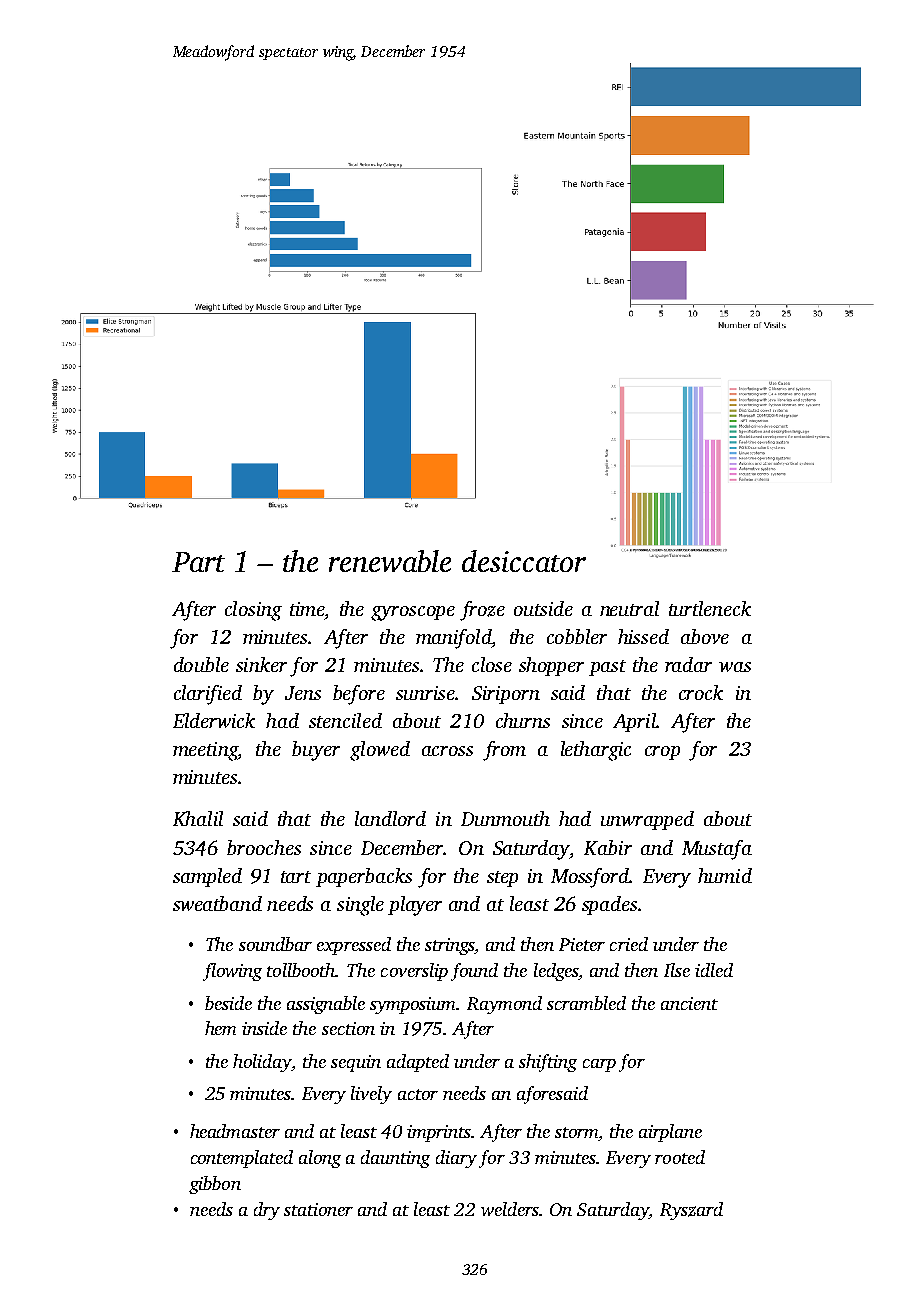  What do you see at coordinates (551, 666) in the screenshot?
I see `shopper` at bounding box center [551, 666].
